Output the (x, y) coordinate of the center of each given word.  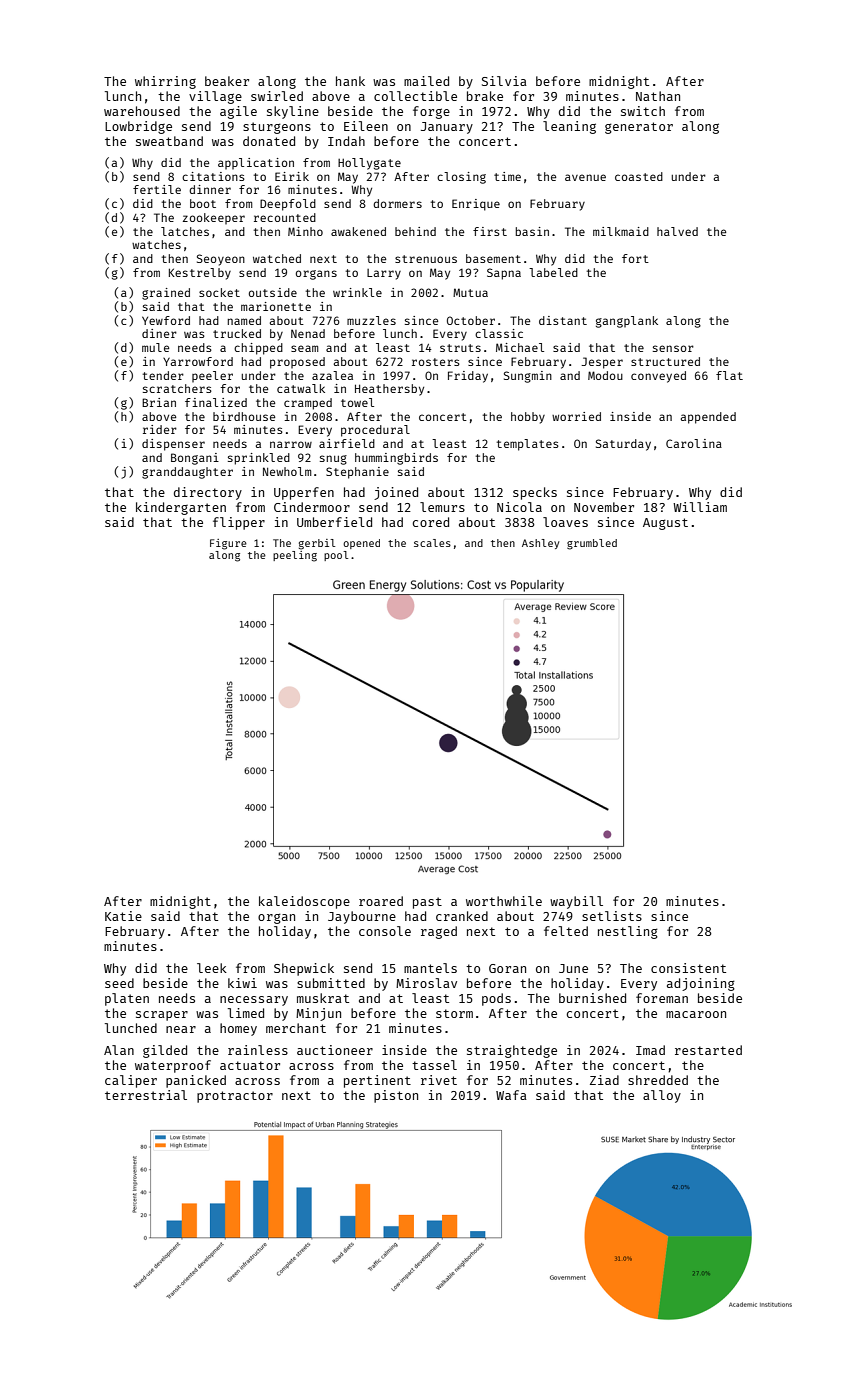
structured (665, 361)
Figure (228, 544)
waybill (576, 902)
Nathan (658, 96)
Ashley (540, 544)
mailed (426, 81)
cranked (462, 916)
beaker (227, 81)
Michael (520, 347)
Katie (123, 916)
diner (159, 333)
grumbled (592, 544)
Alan (119, 1050)
